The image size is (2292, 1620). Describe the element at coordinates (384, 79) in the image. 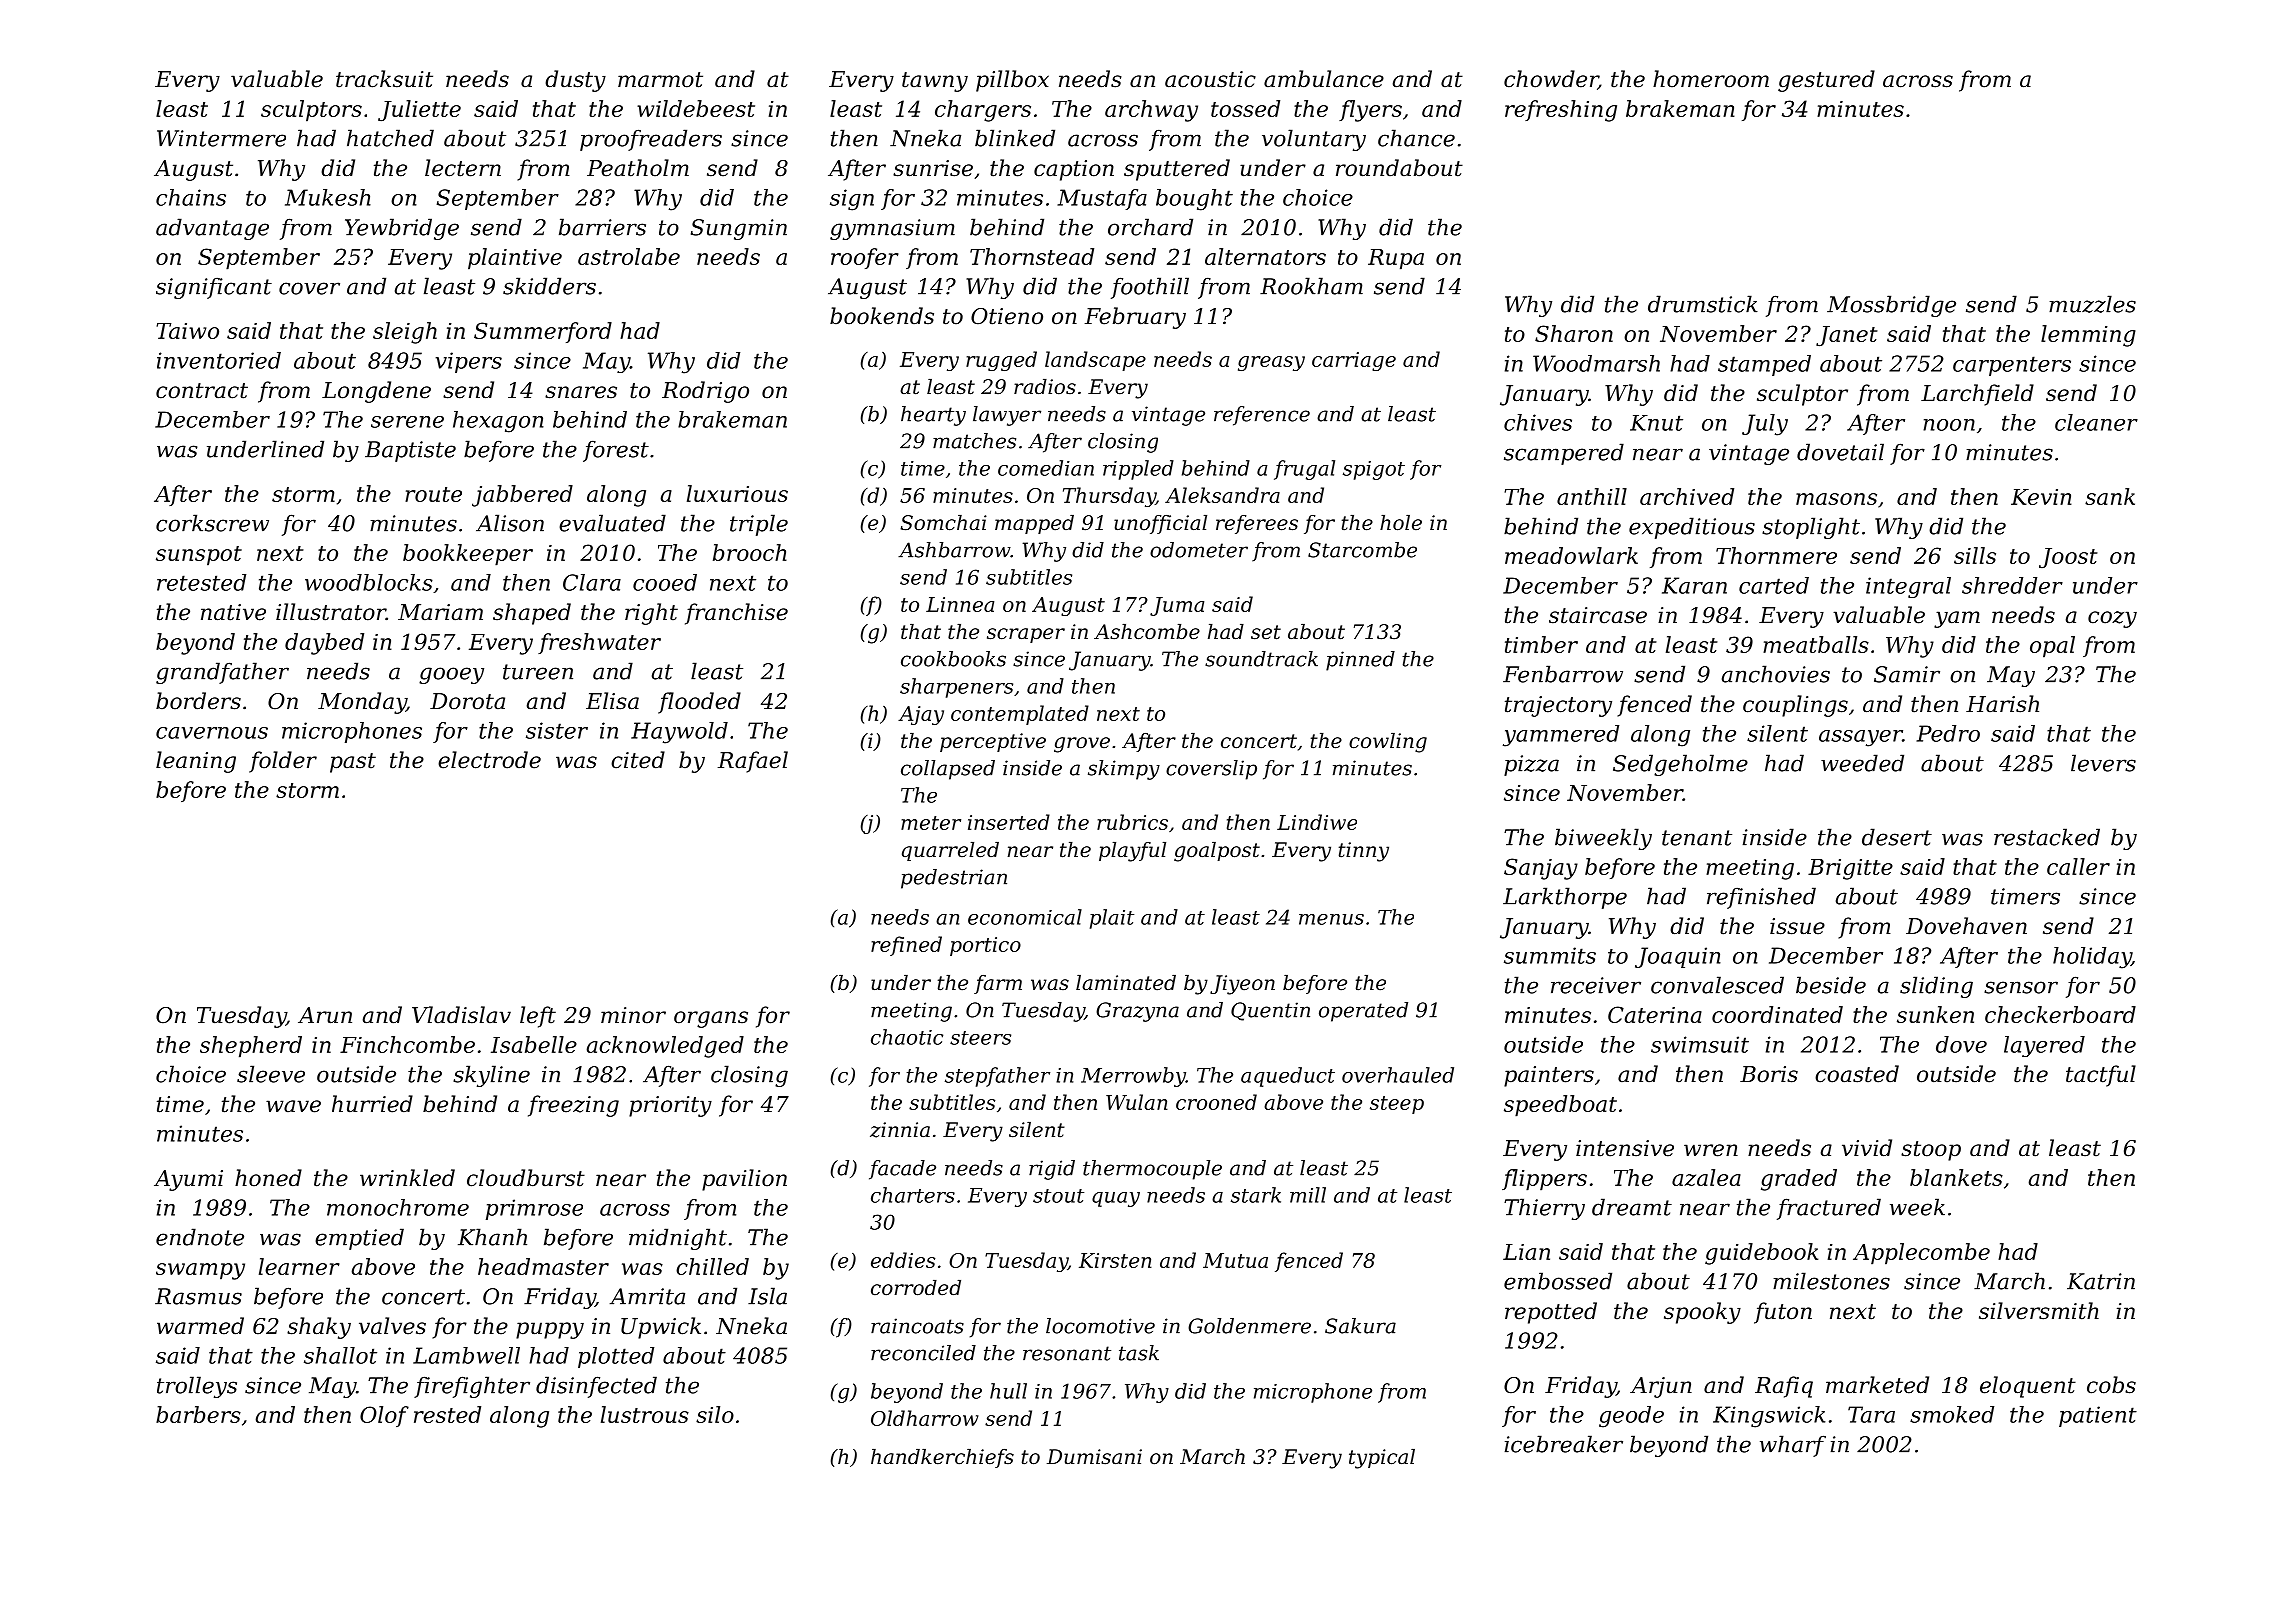

I see `tracksuit` at that location.
